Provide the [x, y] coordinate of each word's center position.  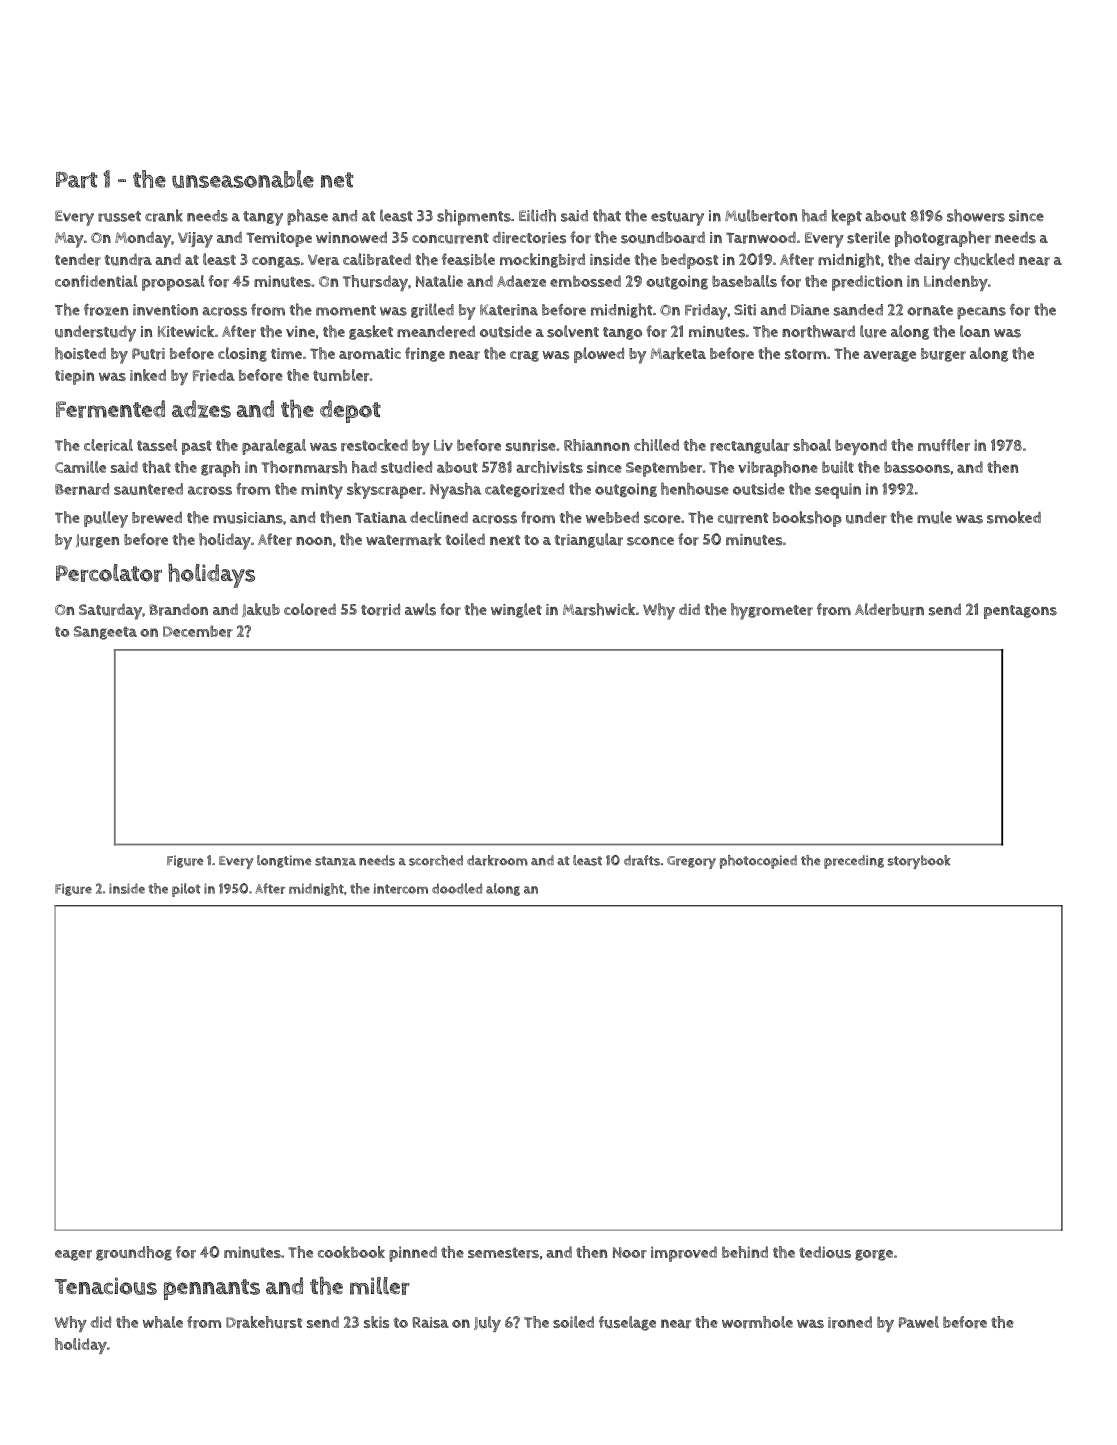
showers [976, 215]
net [337, 180]
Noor [630, 1253]
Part [76, 180]
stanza [335, 861]
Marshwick [599, 609]
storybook [919, 862]
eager [73, 1255]
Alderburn [889, 609]
